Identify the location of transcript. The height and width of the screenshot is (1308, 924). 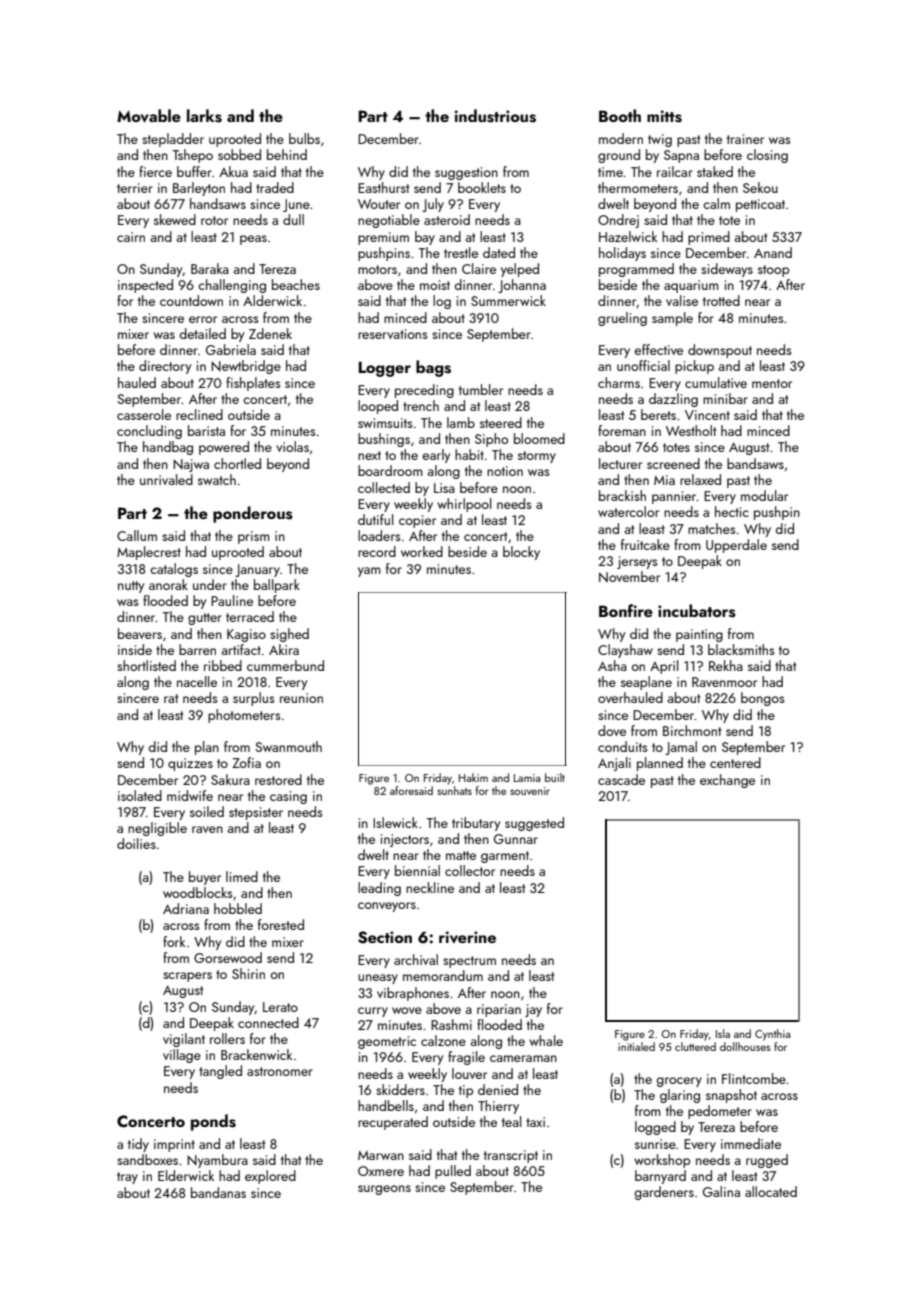
(511, 1156).
